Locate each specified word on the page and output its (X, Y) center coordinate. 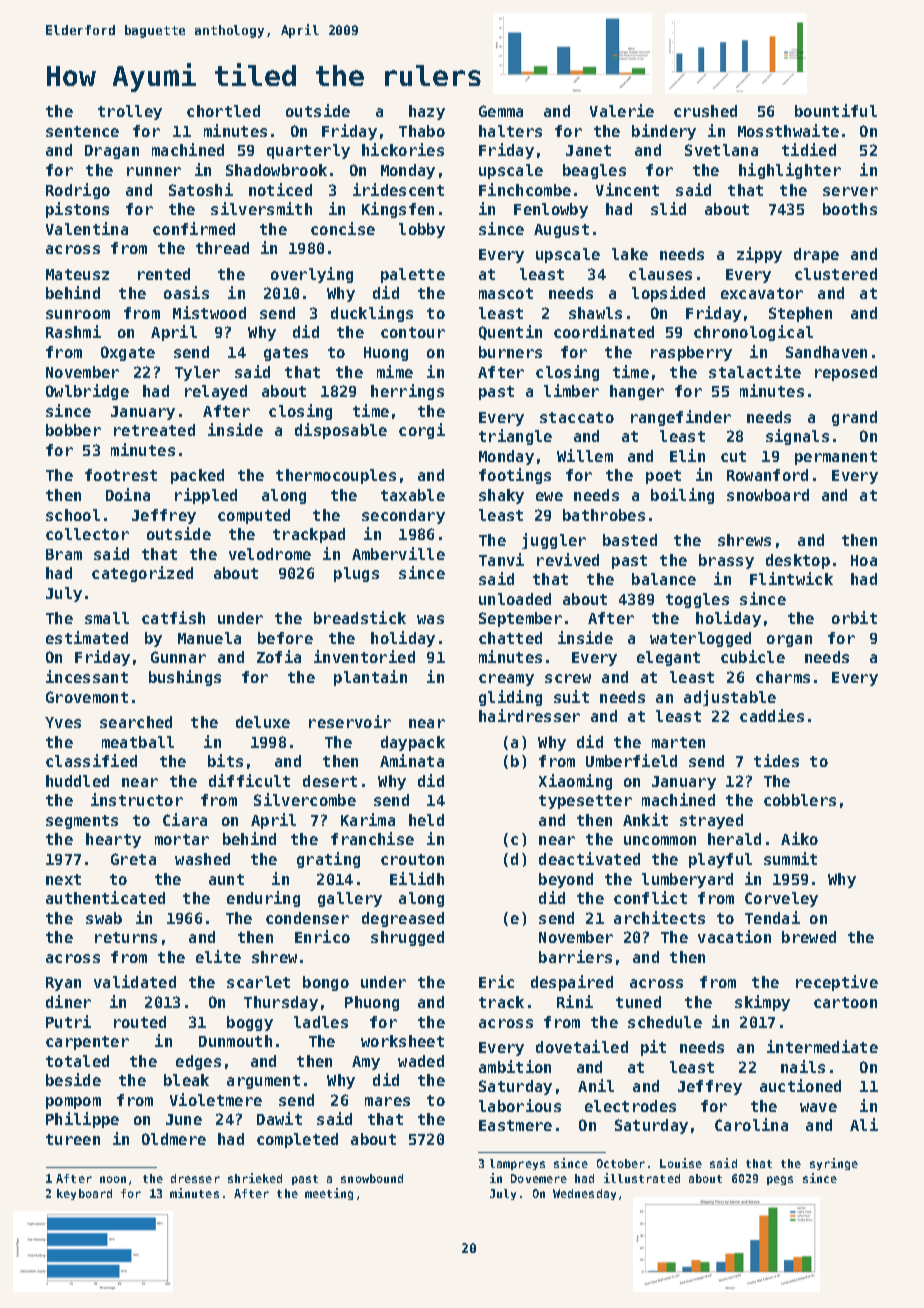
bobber (73, 430)
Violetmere (216, 1099)
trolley (130, 112)
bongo (326, 983)
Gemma (501, 111)
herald (734, 839)
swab (104, 918)
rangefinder (681, 418)
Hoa (864, 560)
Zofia (279, 656)
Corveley (781, 899)
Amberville (398, 553)
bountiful (836, 110)
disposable (341, 431)
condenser (307, 918)
